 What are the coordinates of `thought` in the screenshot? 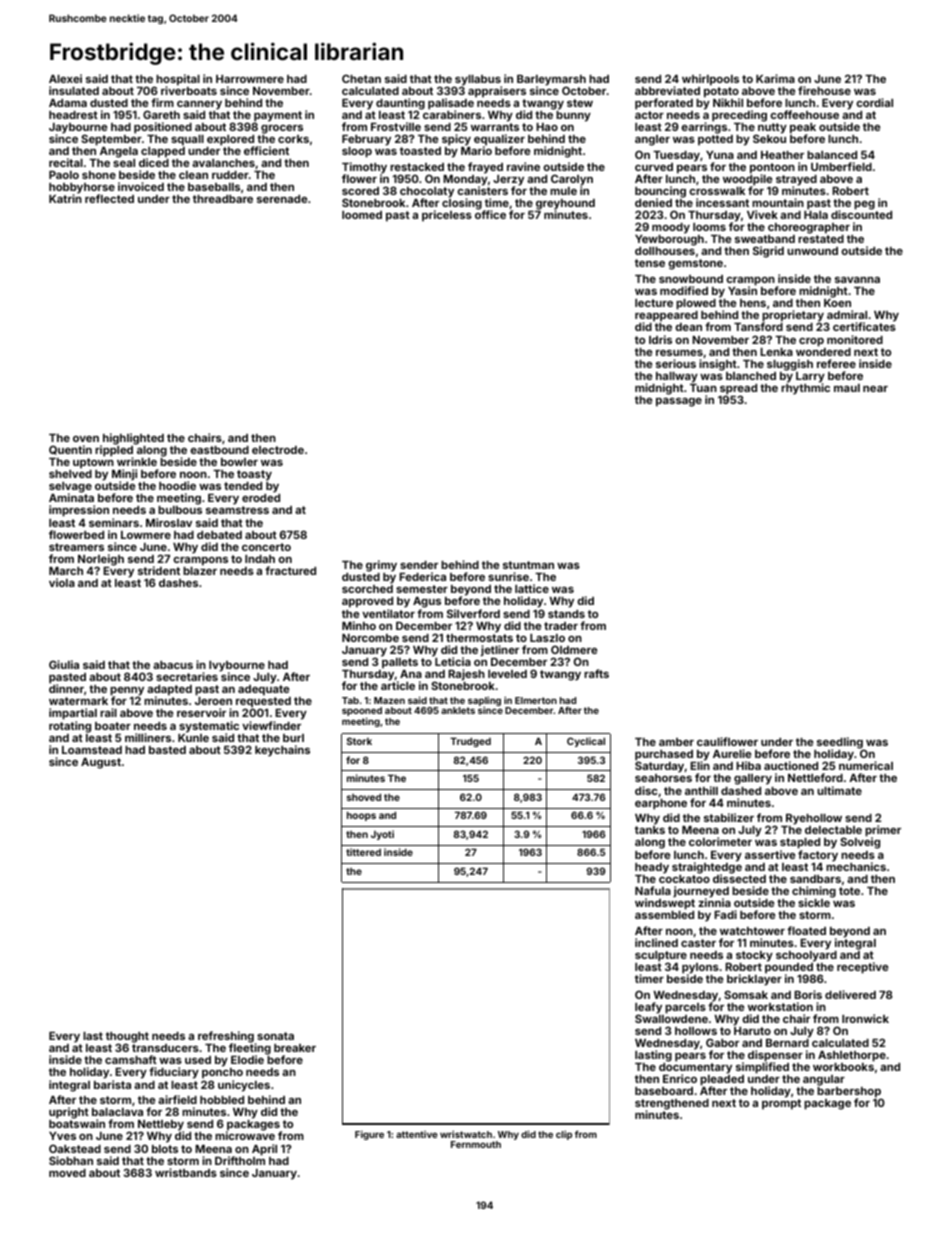 It's located at (127, 1038).
